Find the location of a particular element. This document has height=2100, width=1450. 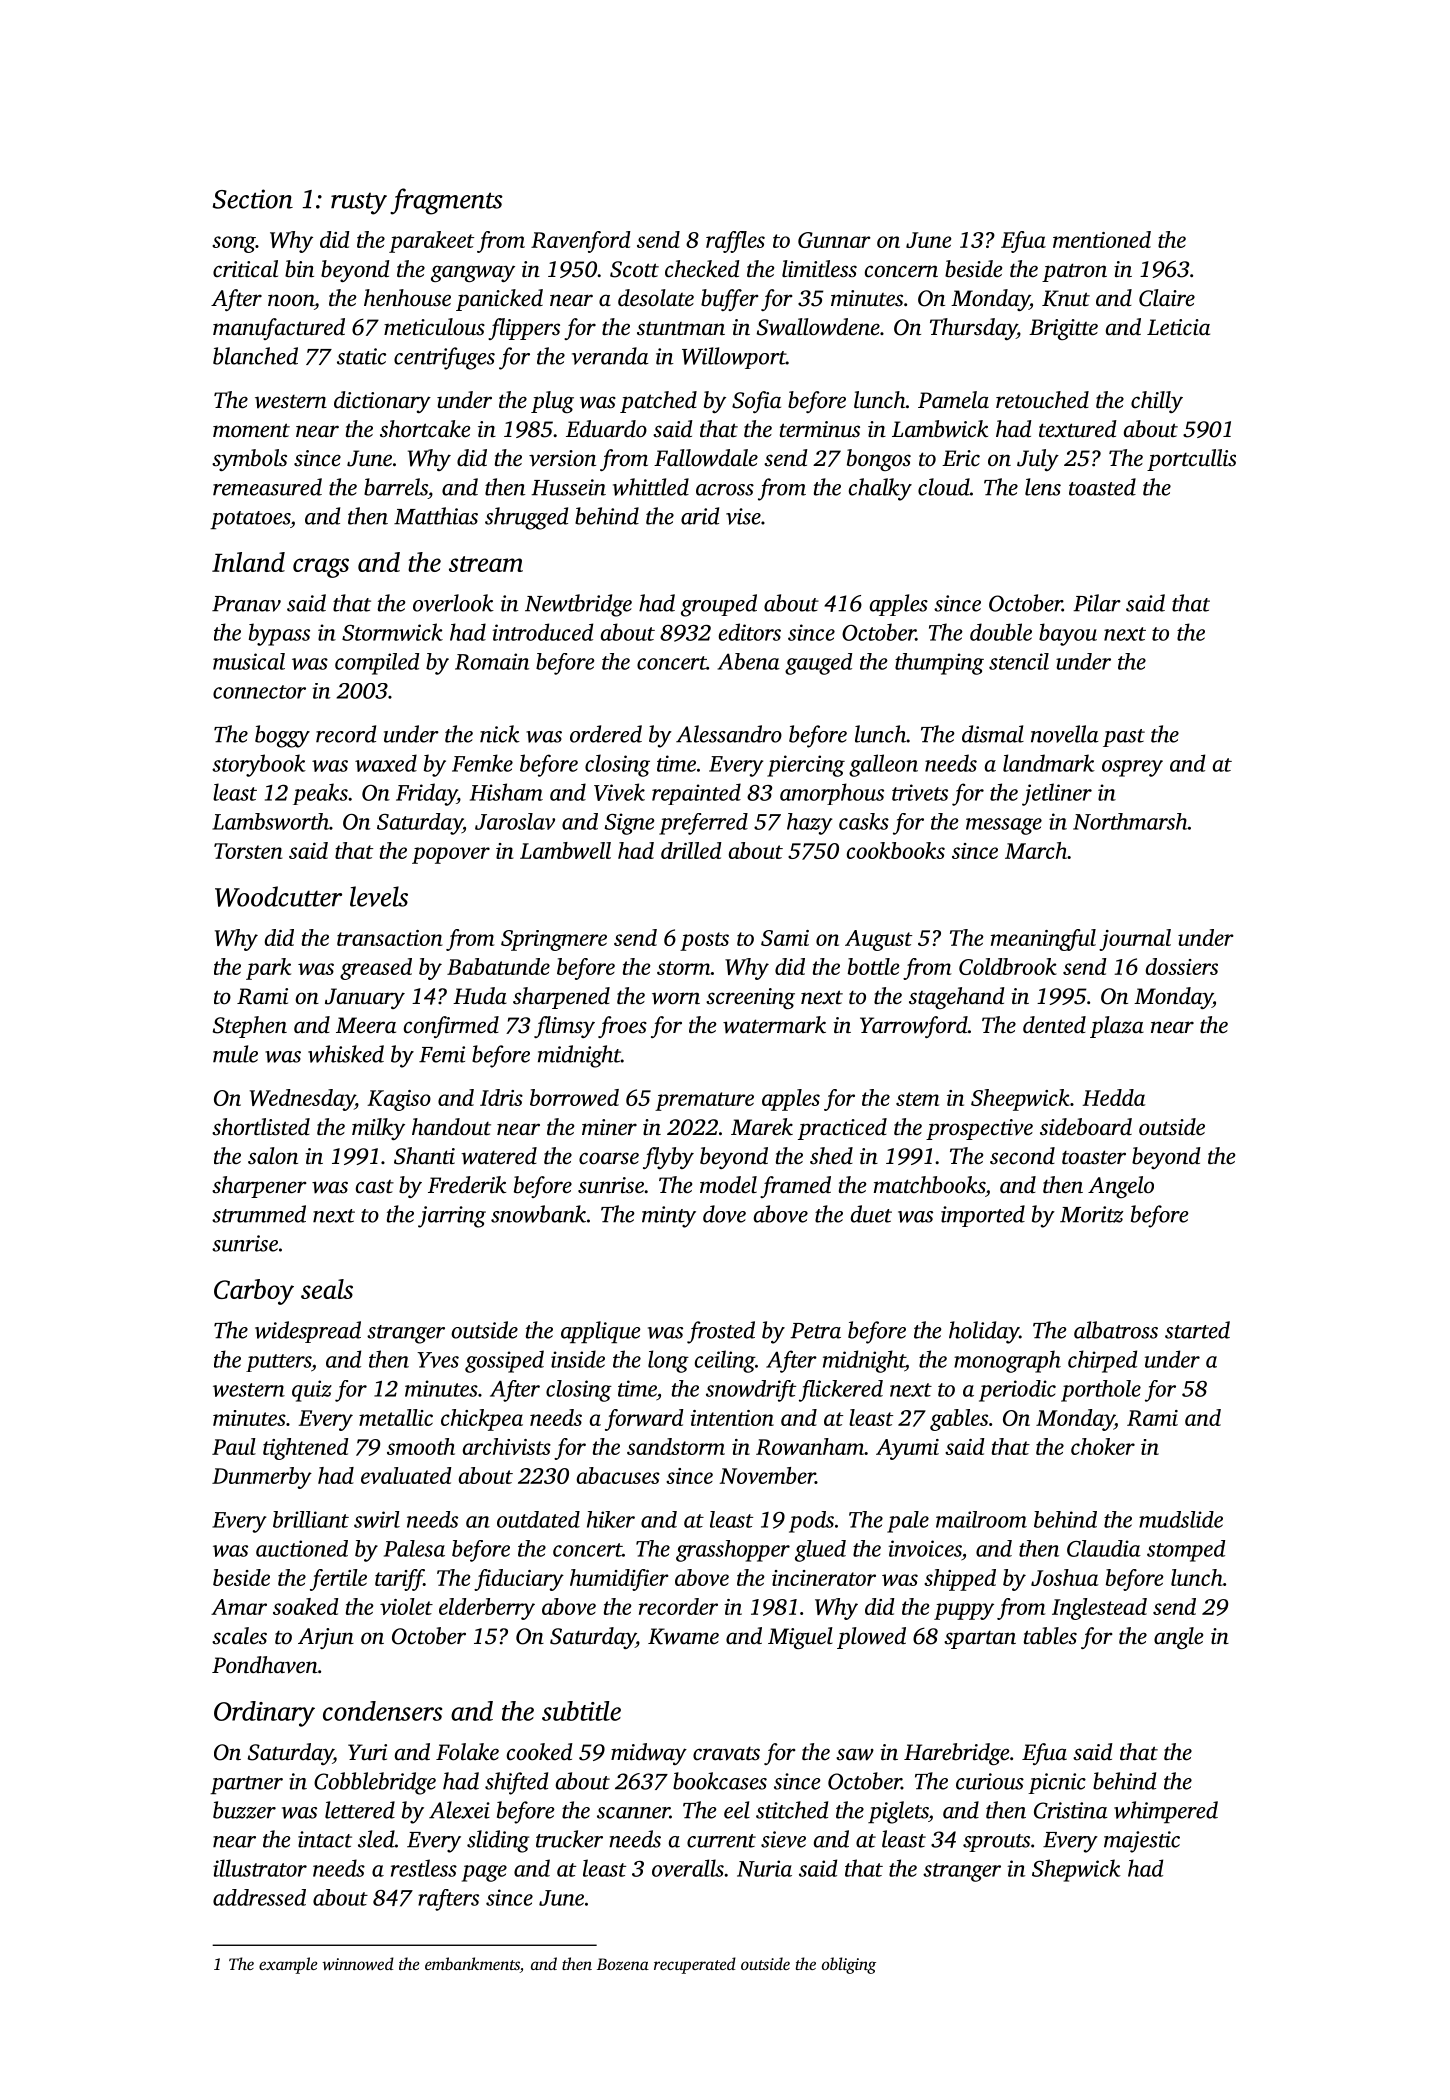

tariff is located at coordinates (399, 1580).
